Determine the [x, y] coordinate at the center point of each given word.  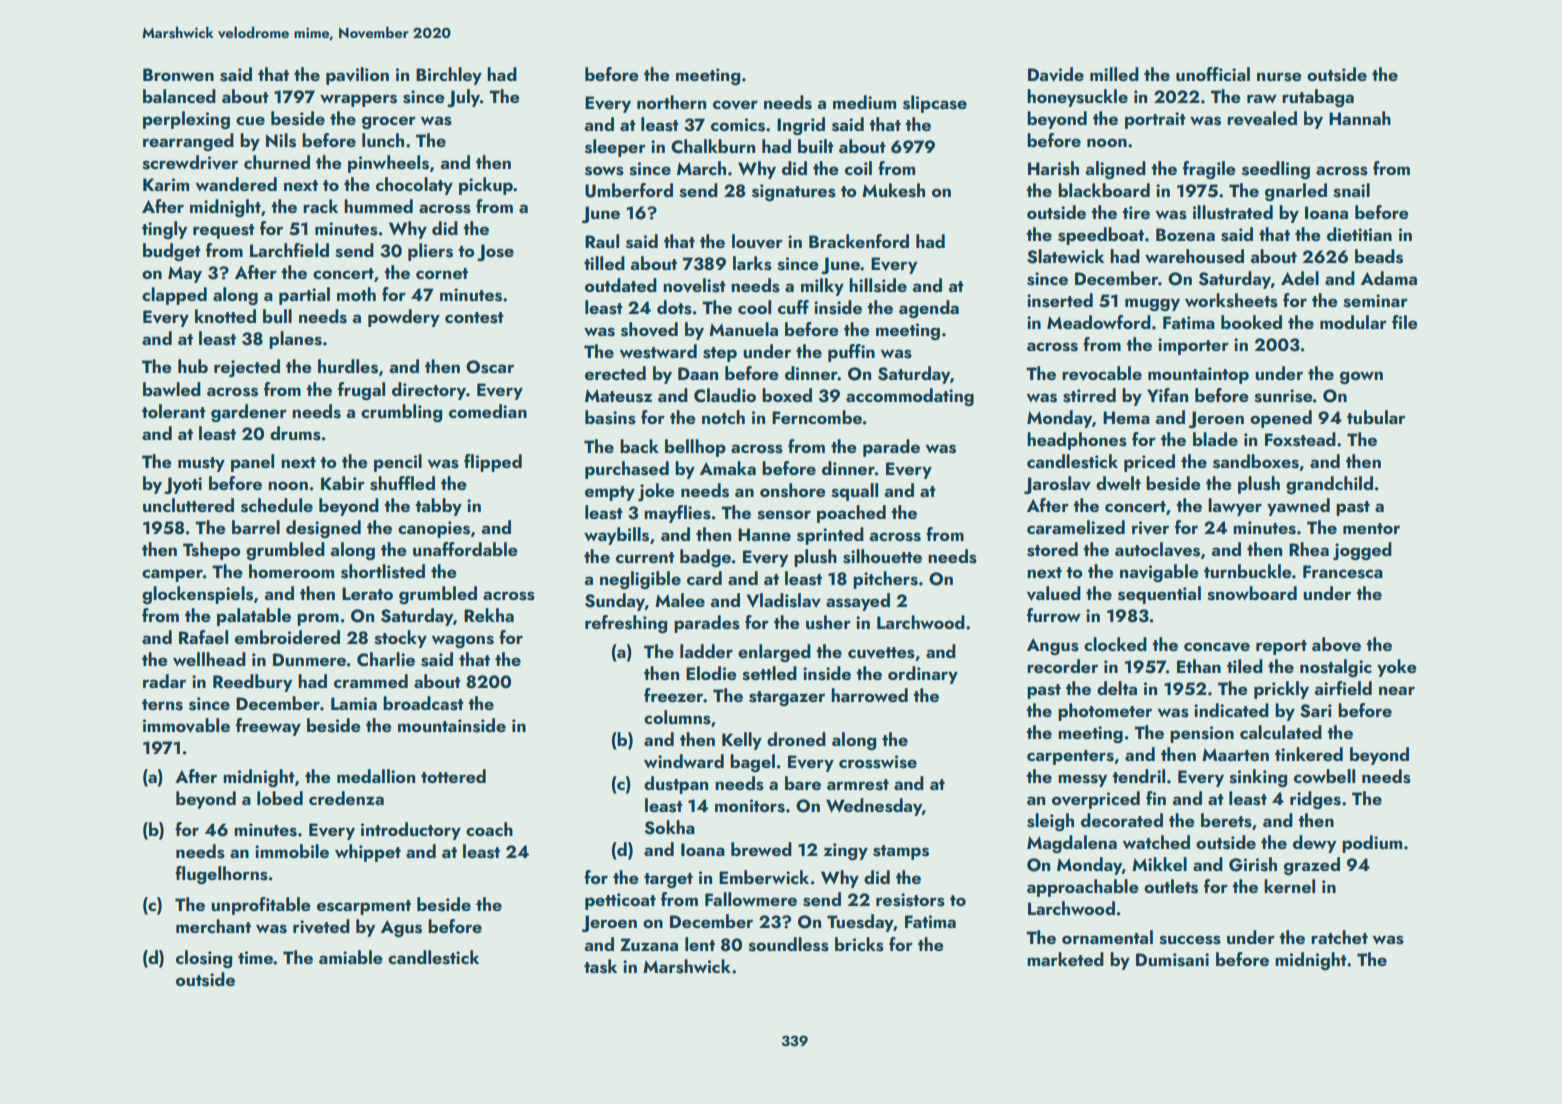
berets [1226, 820]
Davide [1056, 74]
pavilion [357, 76]
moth [356, 294]
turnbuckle [1248, 571]
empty [610, 493]
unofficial [1213, 74]
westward [658, 351]
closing [204, 959]
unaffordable [465, 549]
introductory [411, 831]
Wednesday [874, 807]
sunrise [1283, 396]
